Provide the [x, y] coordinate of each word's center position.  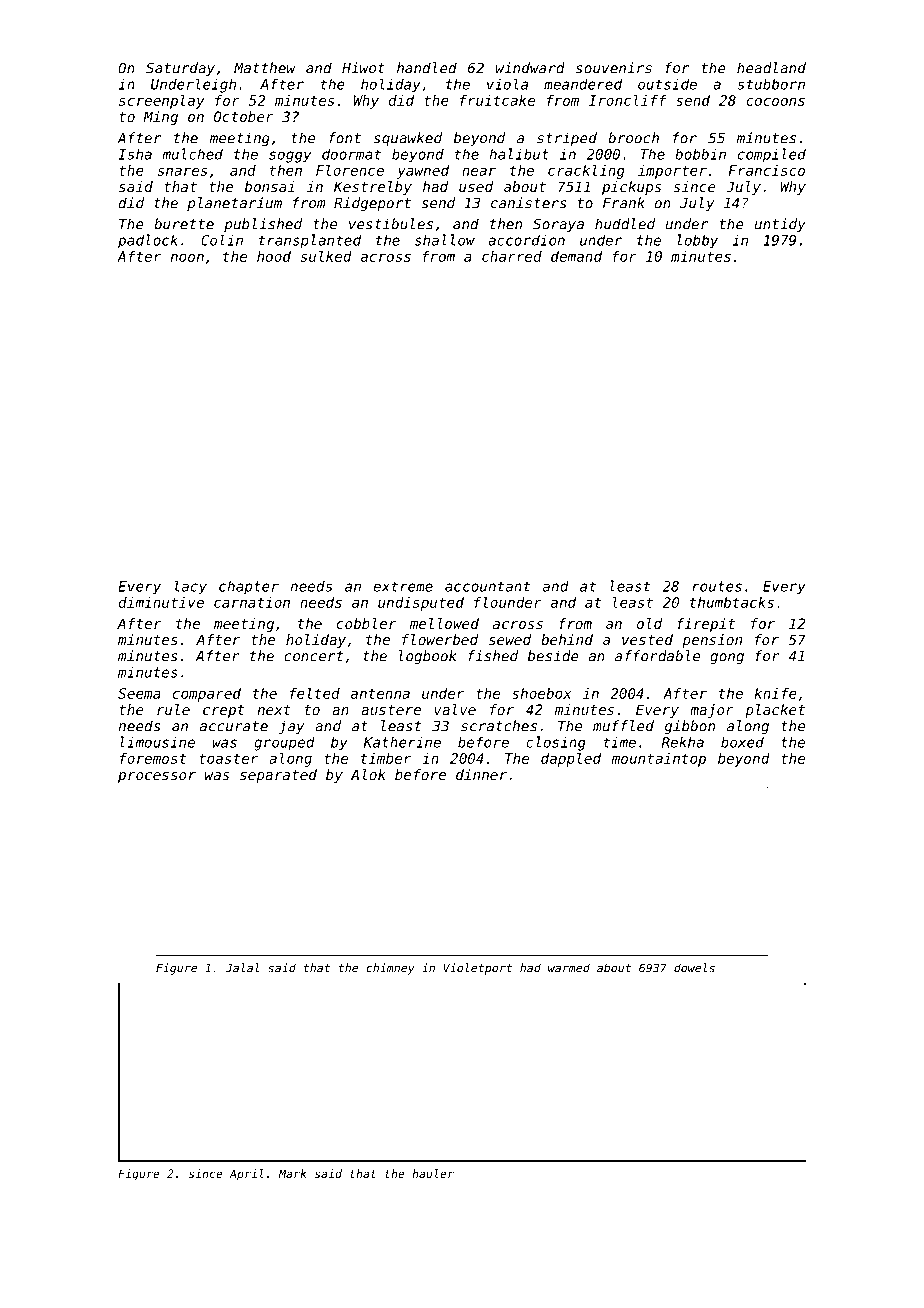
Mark [292, 1173]
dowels [694, 968]
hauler [433, 1173]
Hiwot [363, 68]
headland [771, 68]
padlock [148, 241]
